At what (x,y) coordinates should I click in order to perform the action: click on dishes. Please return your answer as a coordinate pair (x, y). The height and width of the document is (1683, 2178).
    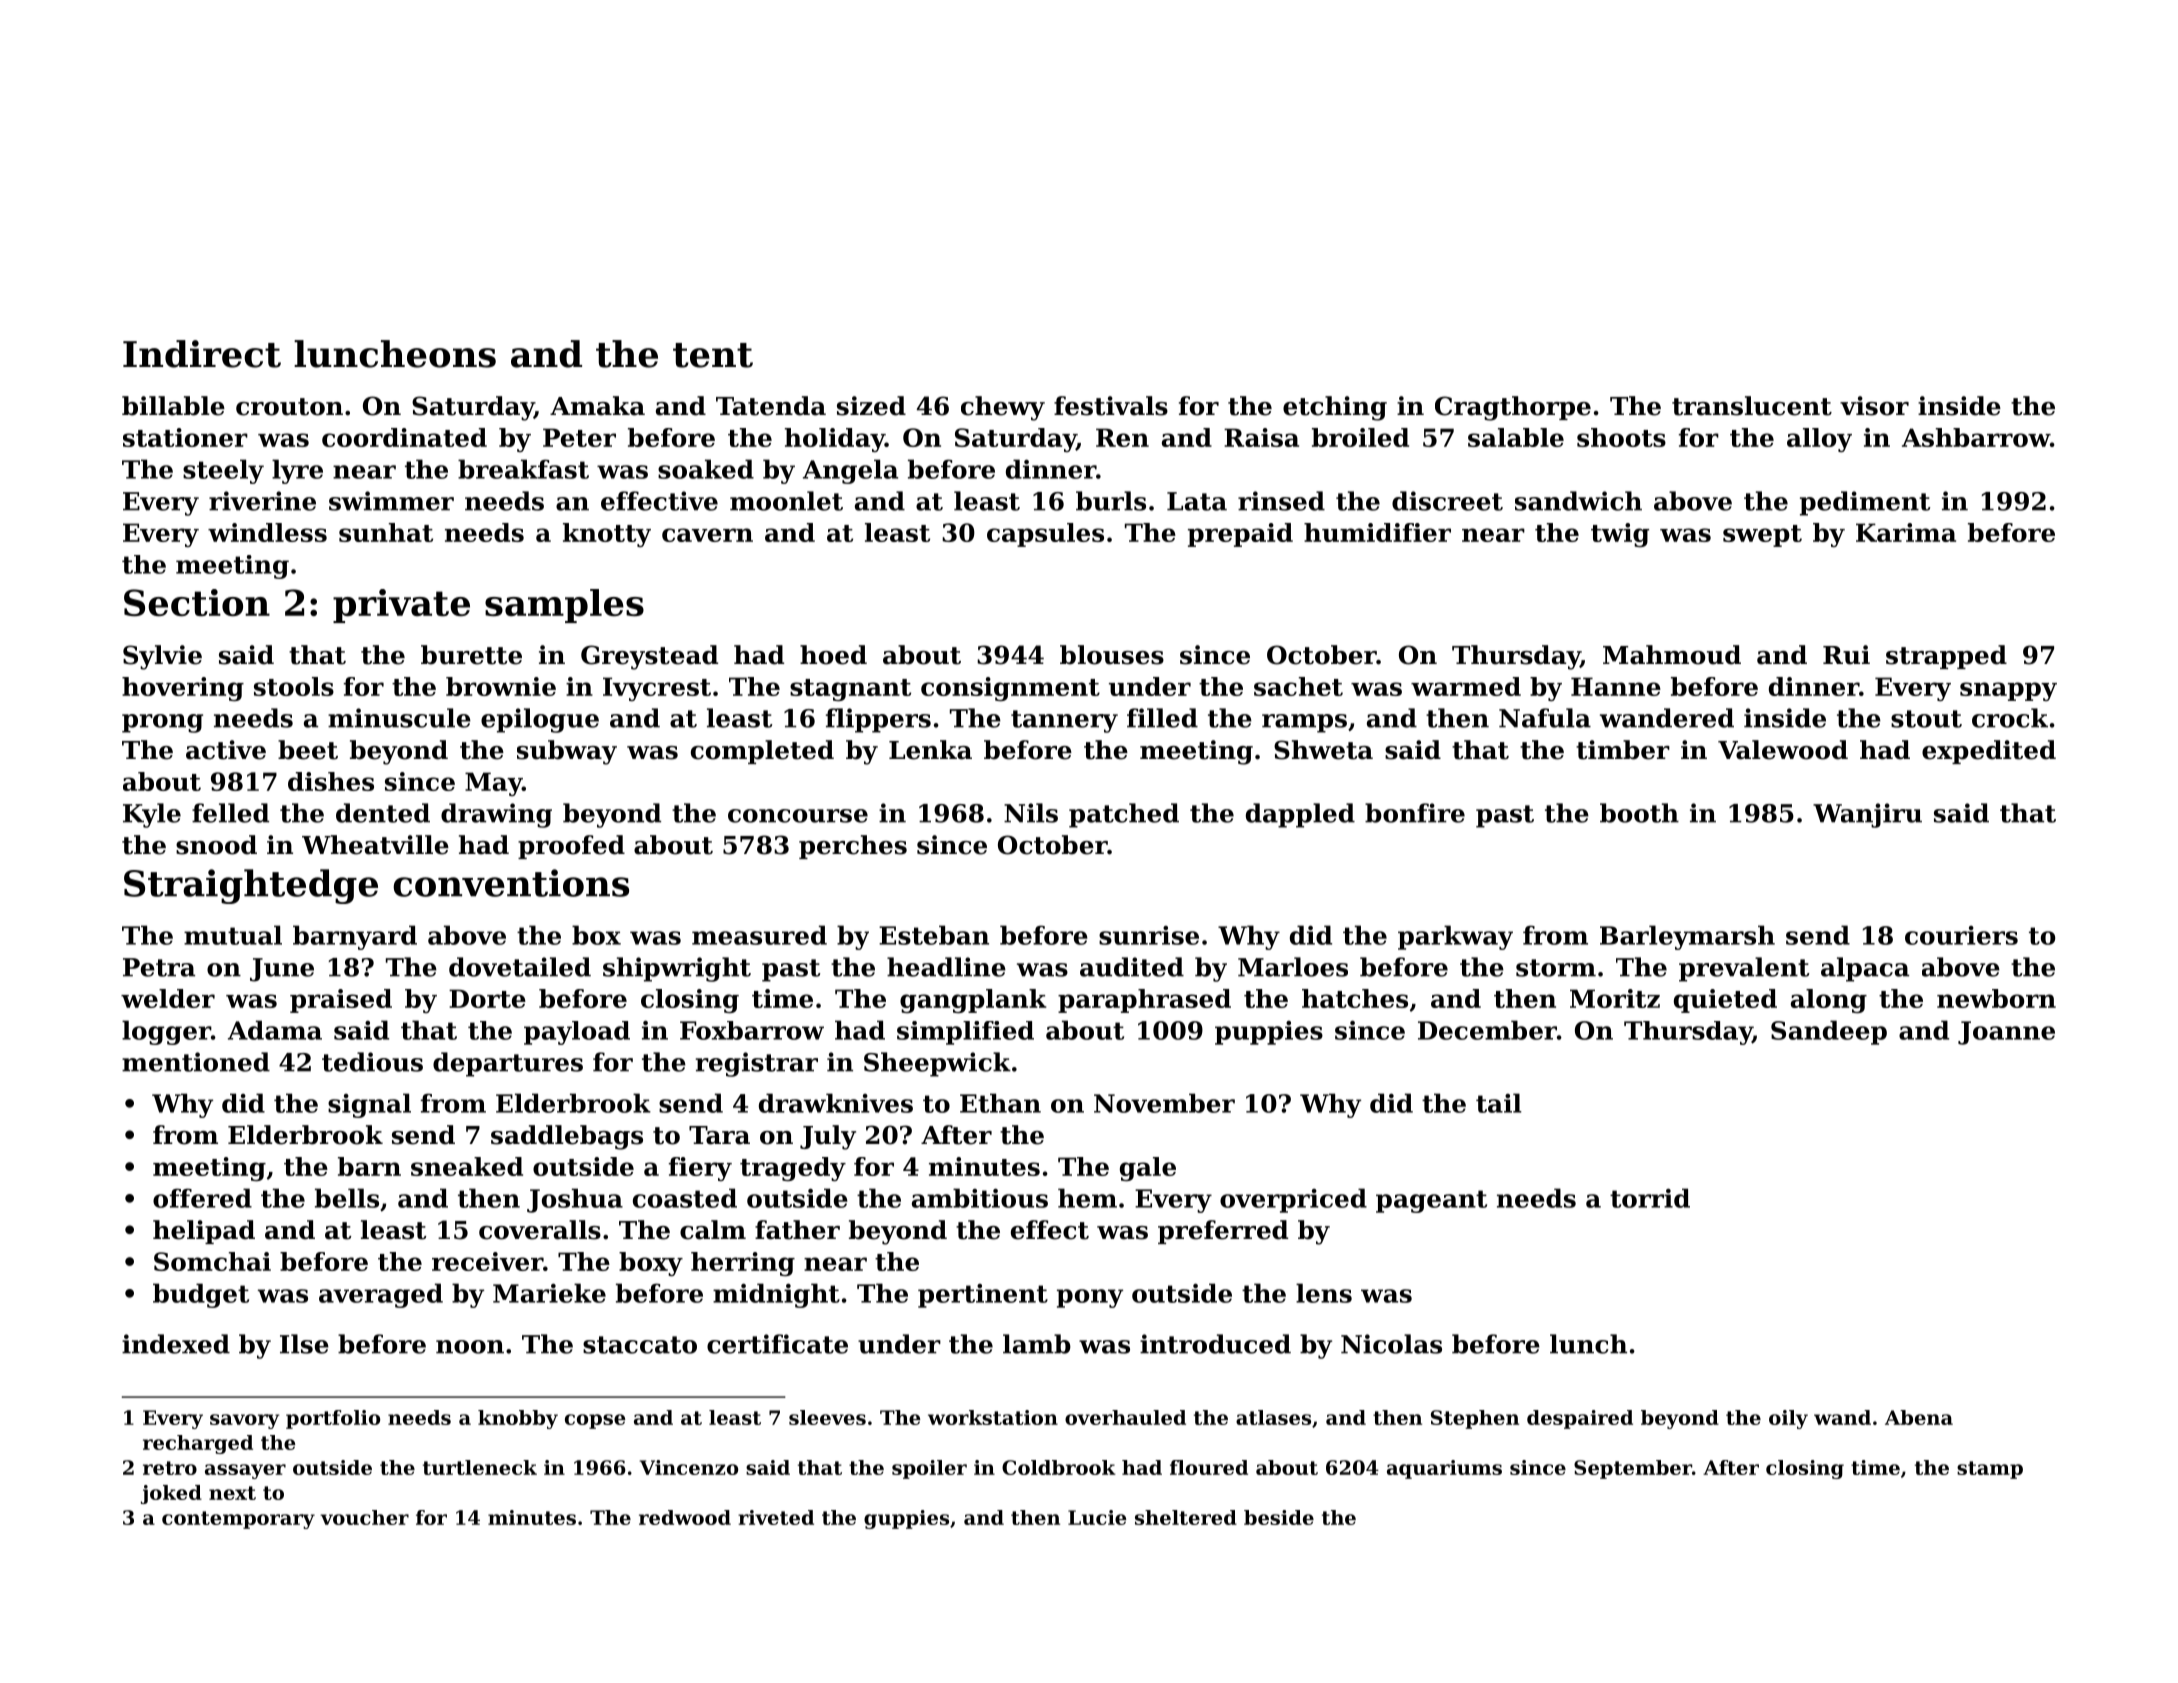
    Looking at the image, I should click on (331, 781).
